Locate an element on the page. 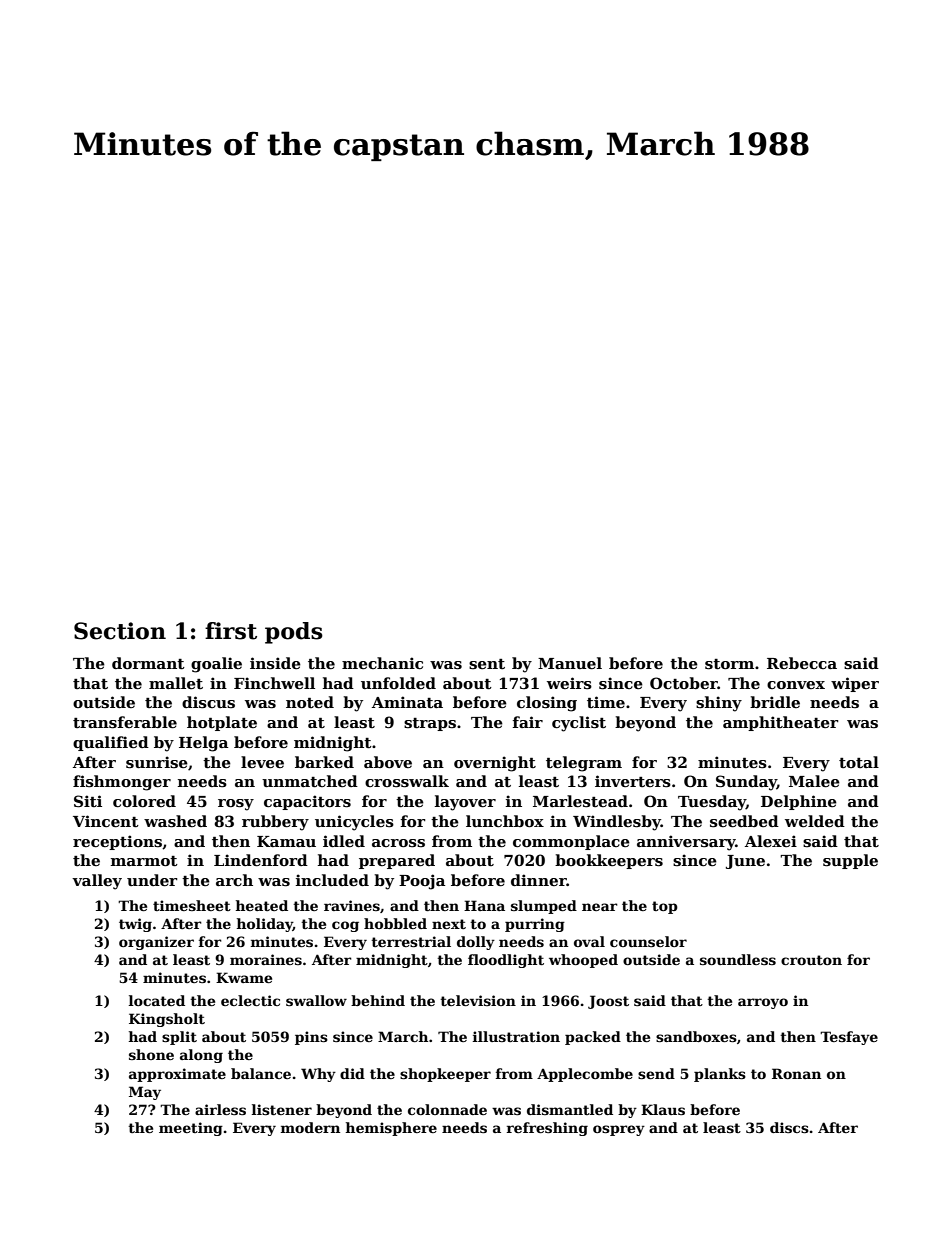 This document has width=952, height=1233. Helga is located at coordinates (203, 744).
